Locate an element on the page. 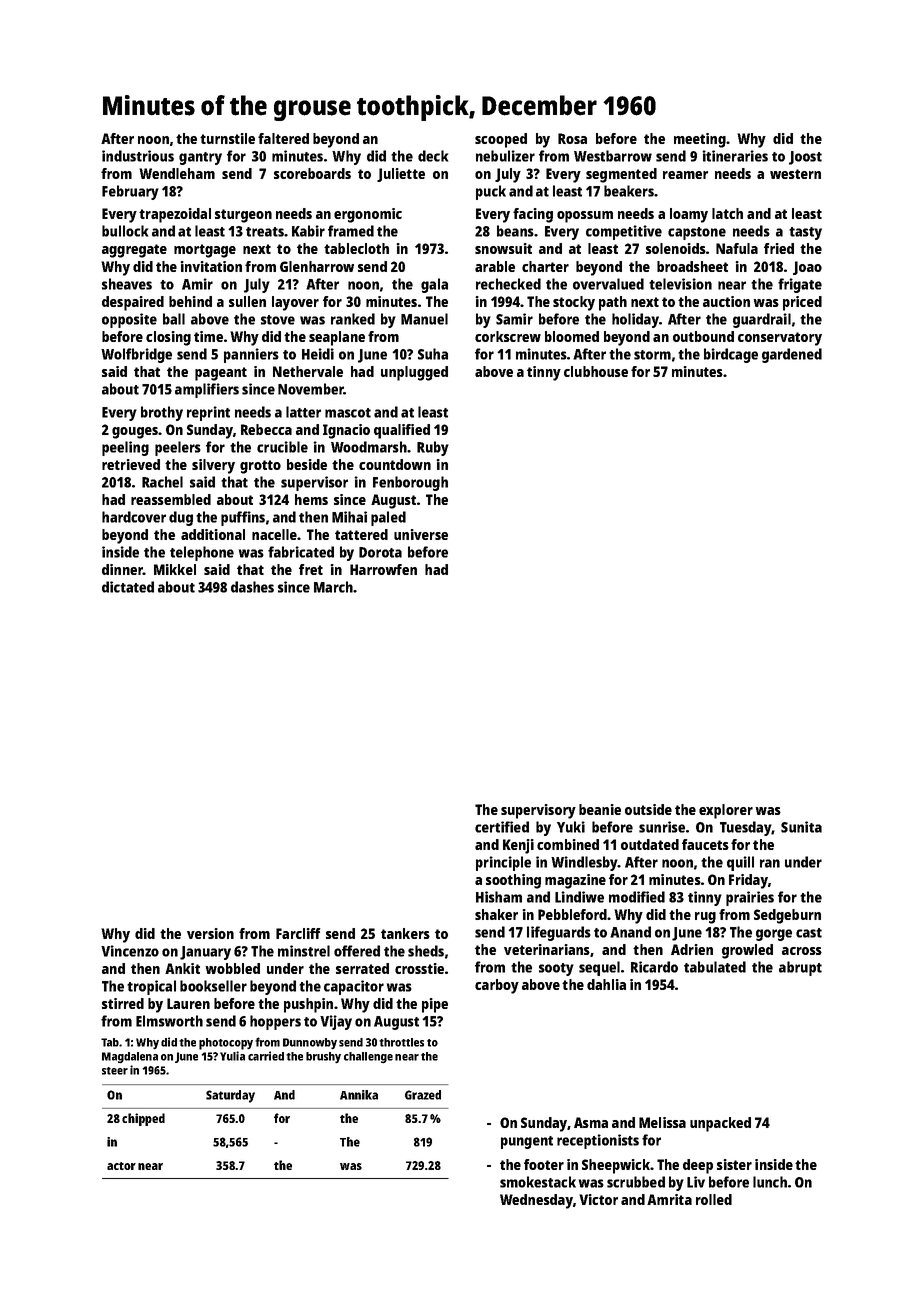 The height and width of the page is (1308, 924). actor is located at coordinates (121, 1166).
